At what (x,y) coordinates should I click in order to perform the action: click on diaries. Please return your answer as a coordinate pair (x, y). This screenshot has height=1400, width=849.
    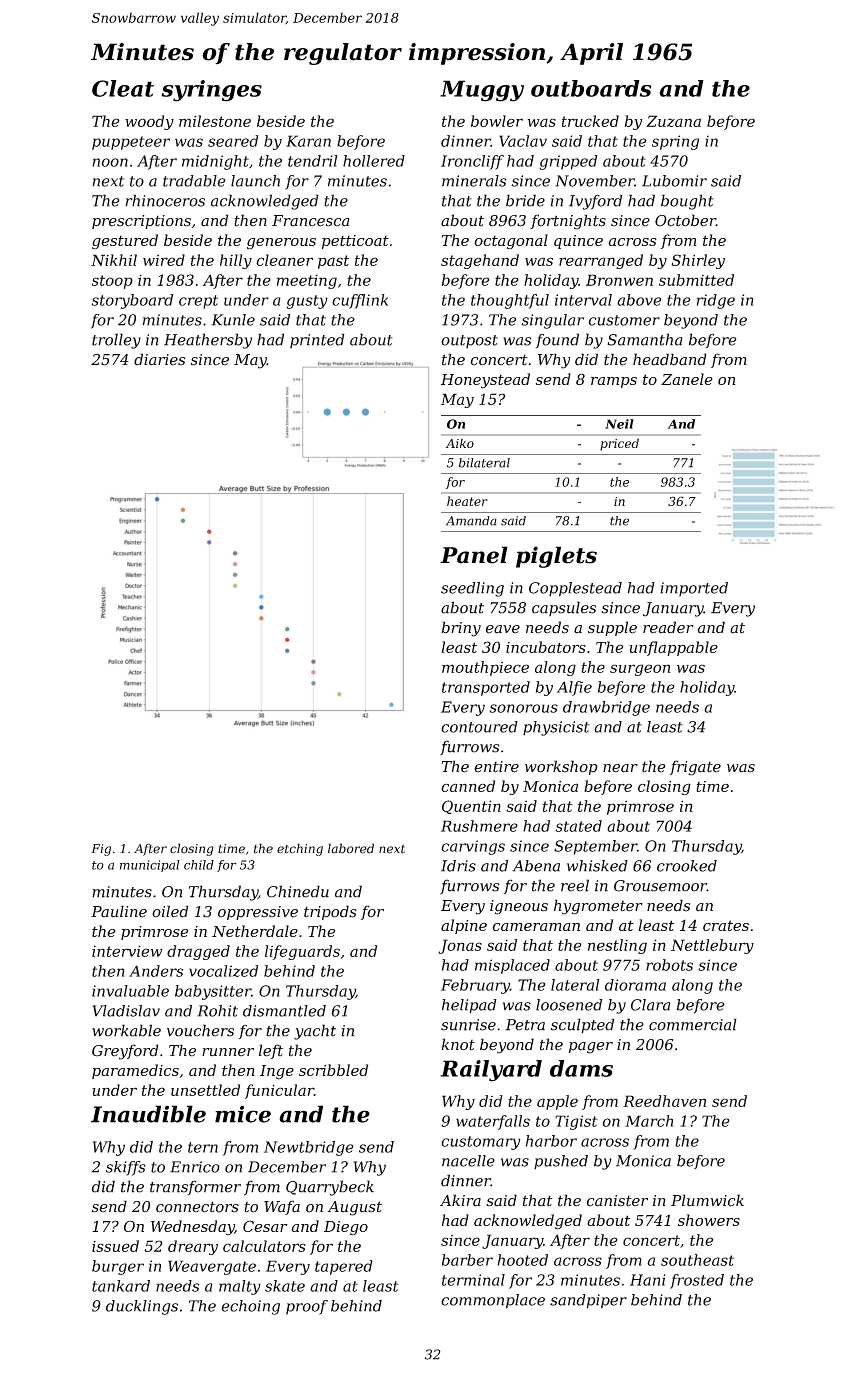
    Looking at the image, I should click on (159, 359).
